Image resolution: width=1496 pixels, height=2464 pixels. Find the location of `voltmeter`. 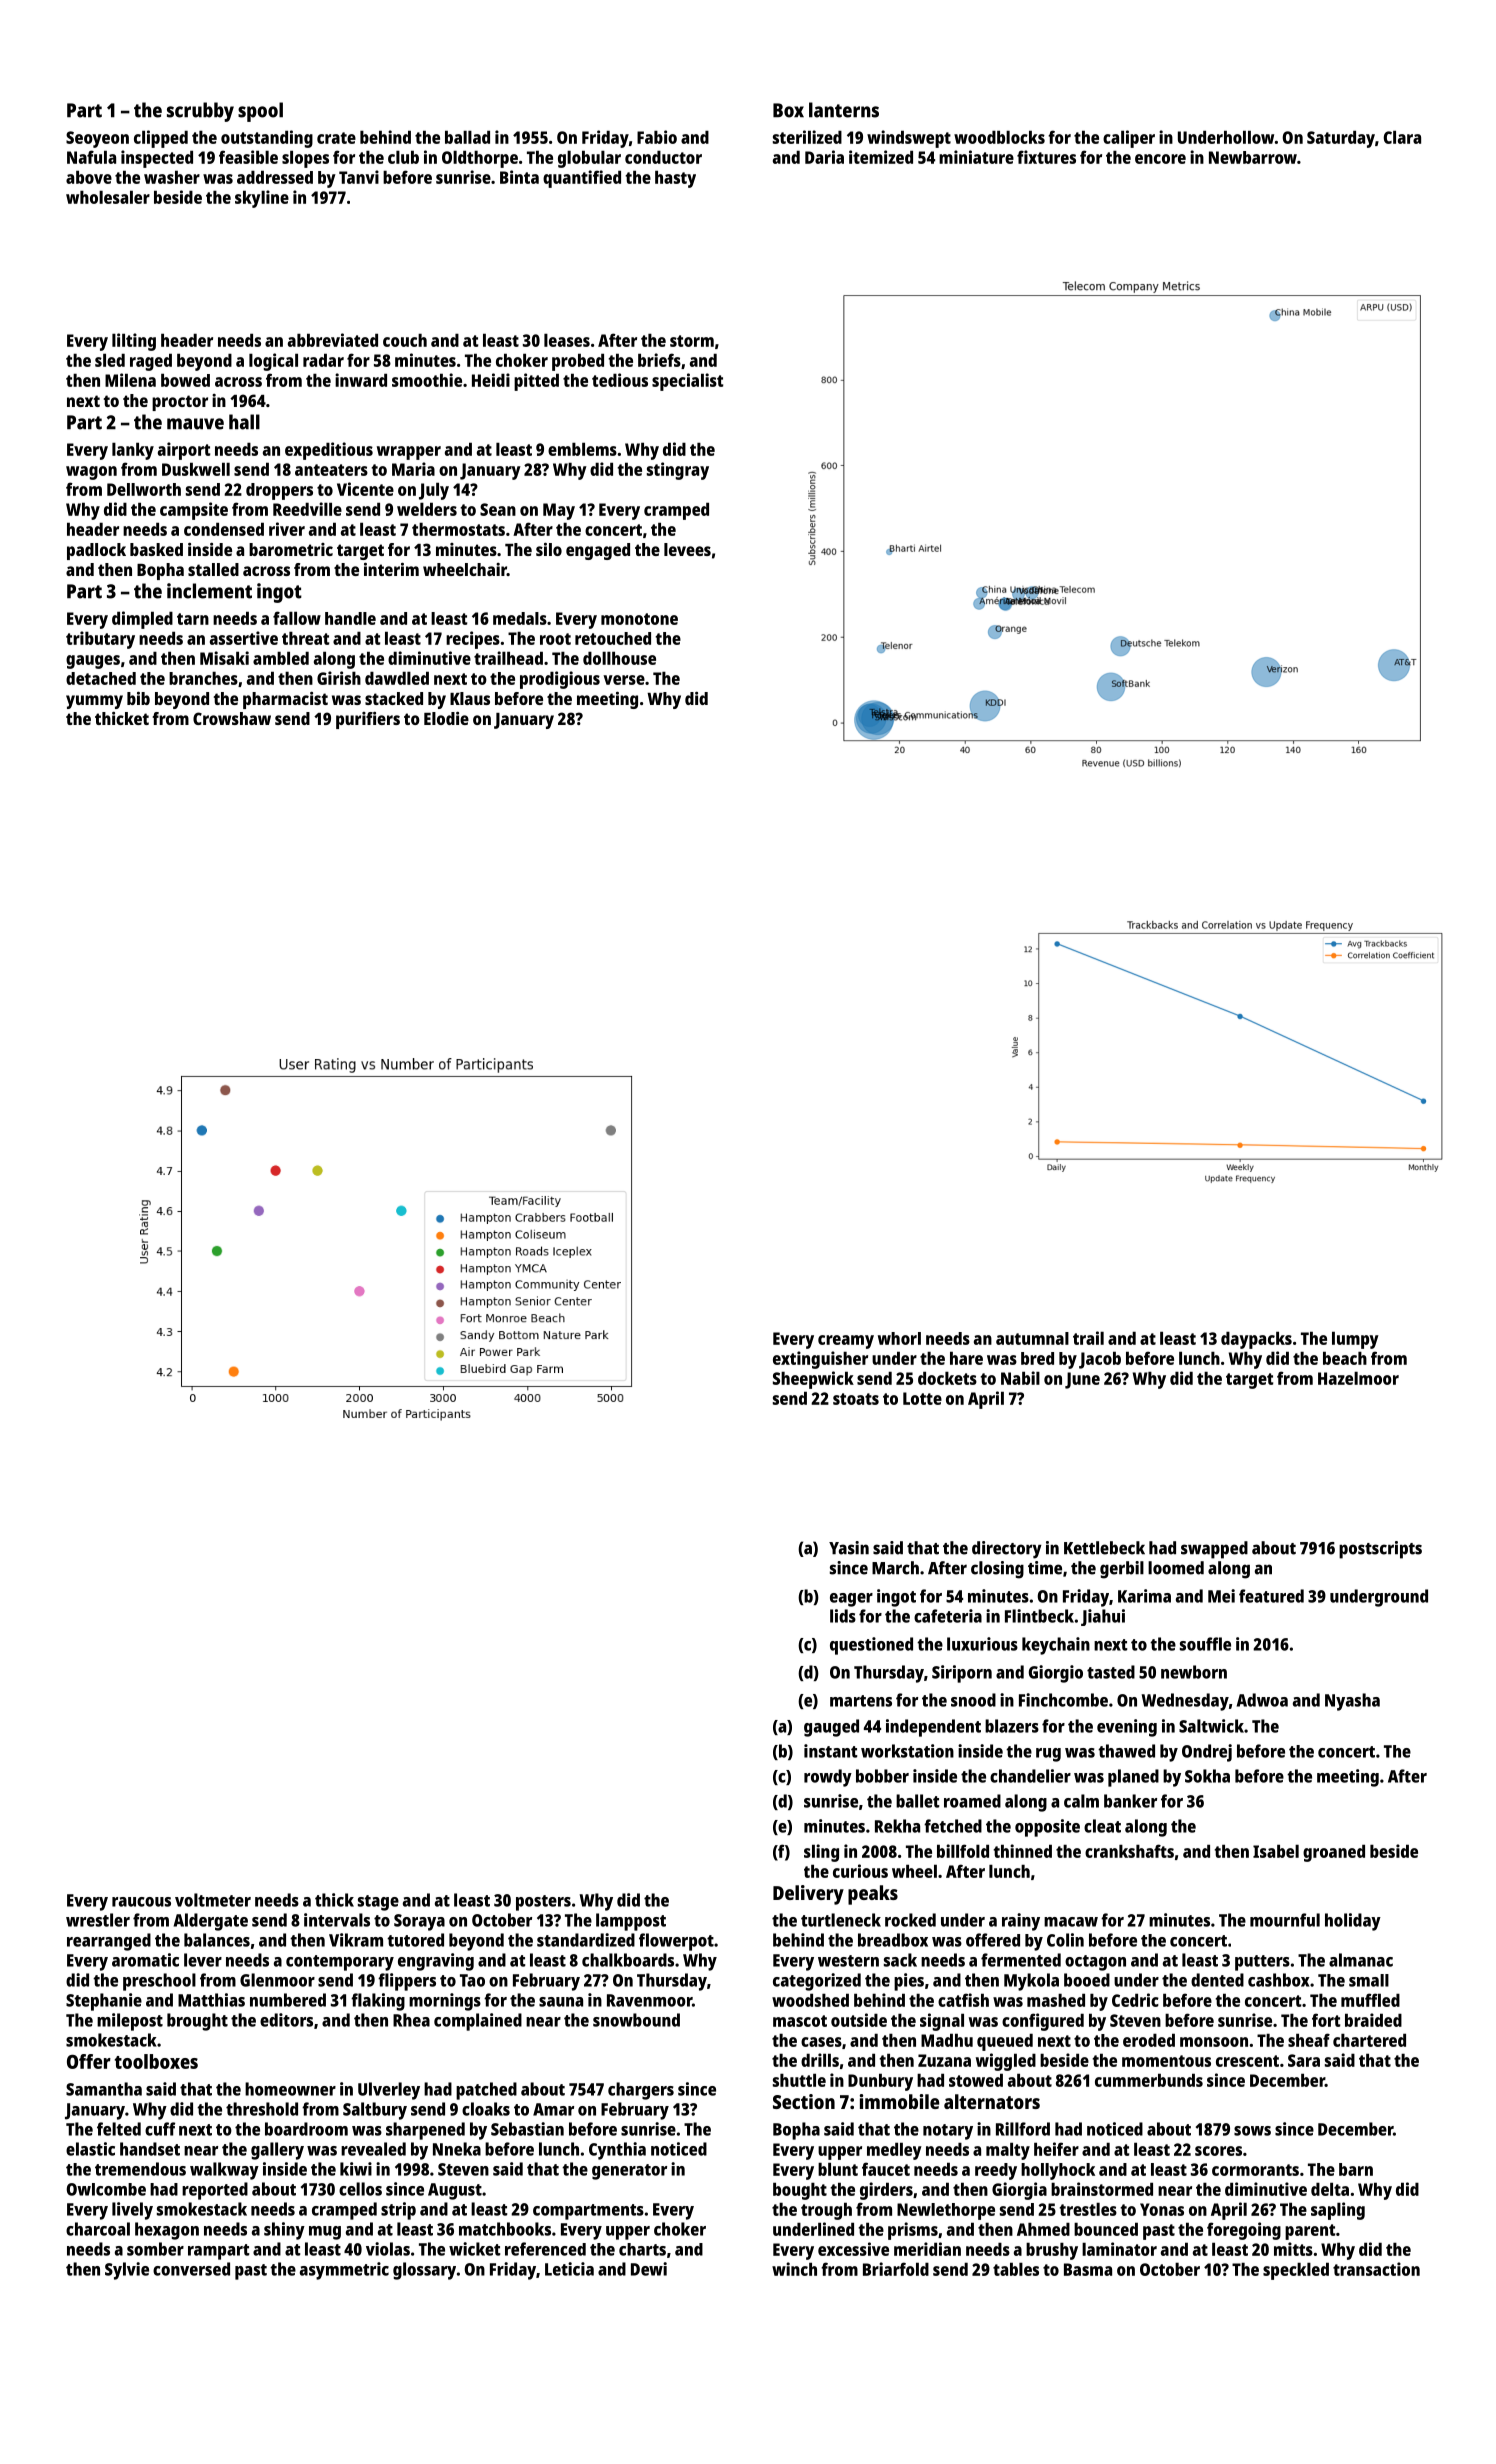

voltmeter is located at coordinates (213, 1900).
